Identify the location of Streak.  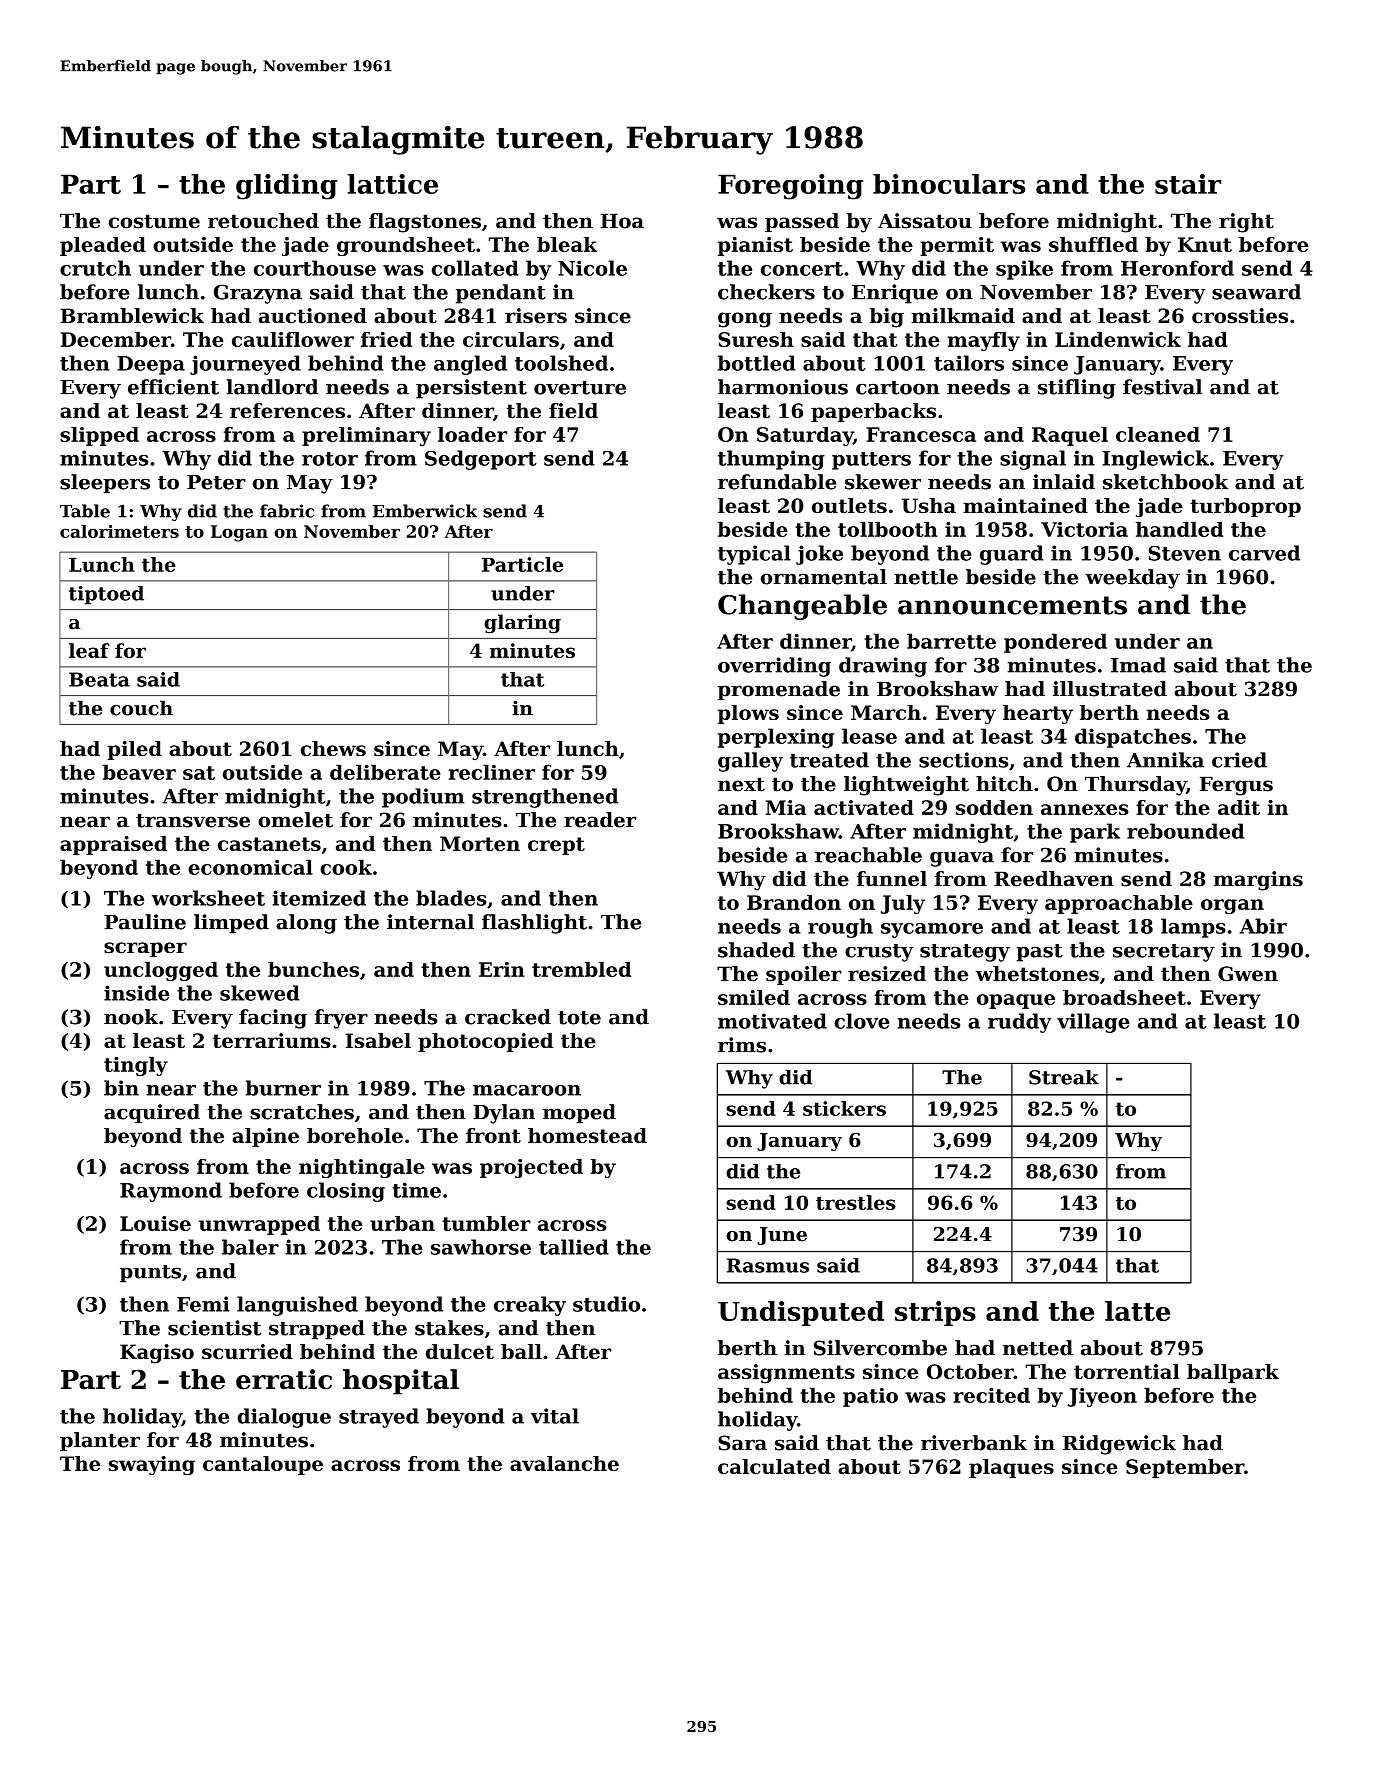
(1064, 1077).
